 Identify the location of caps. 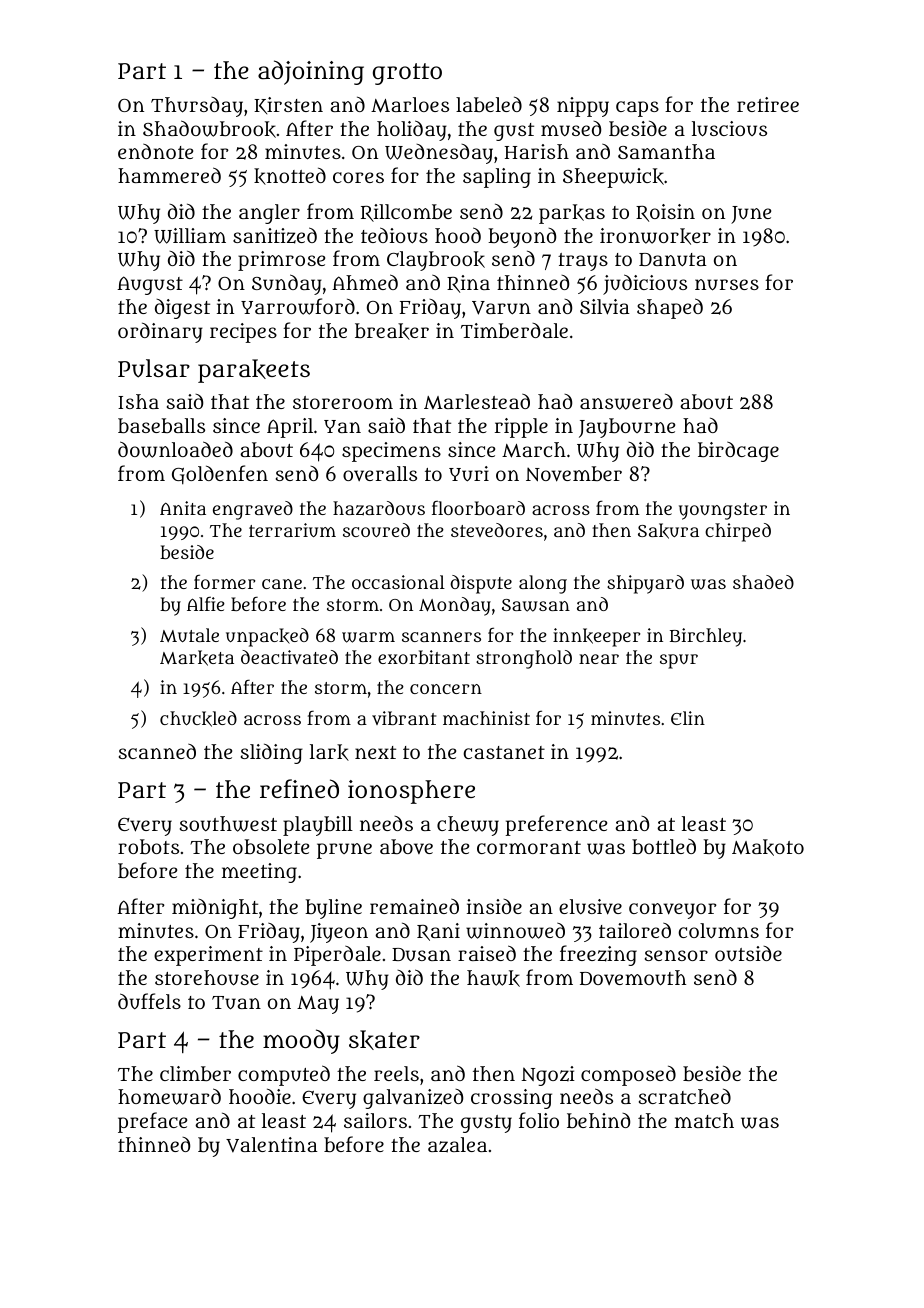
(637, 109).
